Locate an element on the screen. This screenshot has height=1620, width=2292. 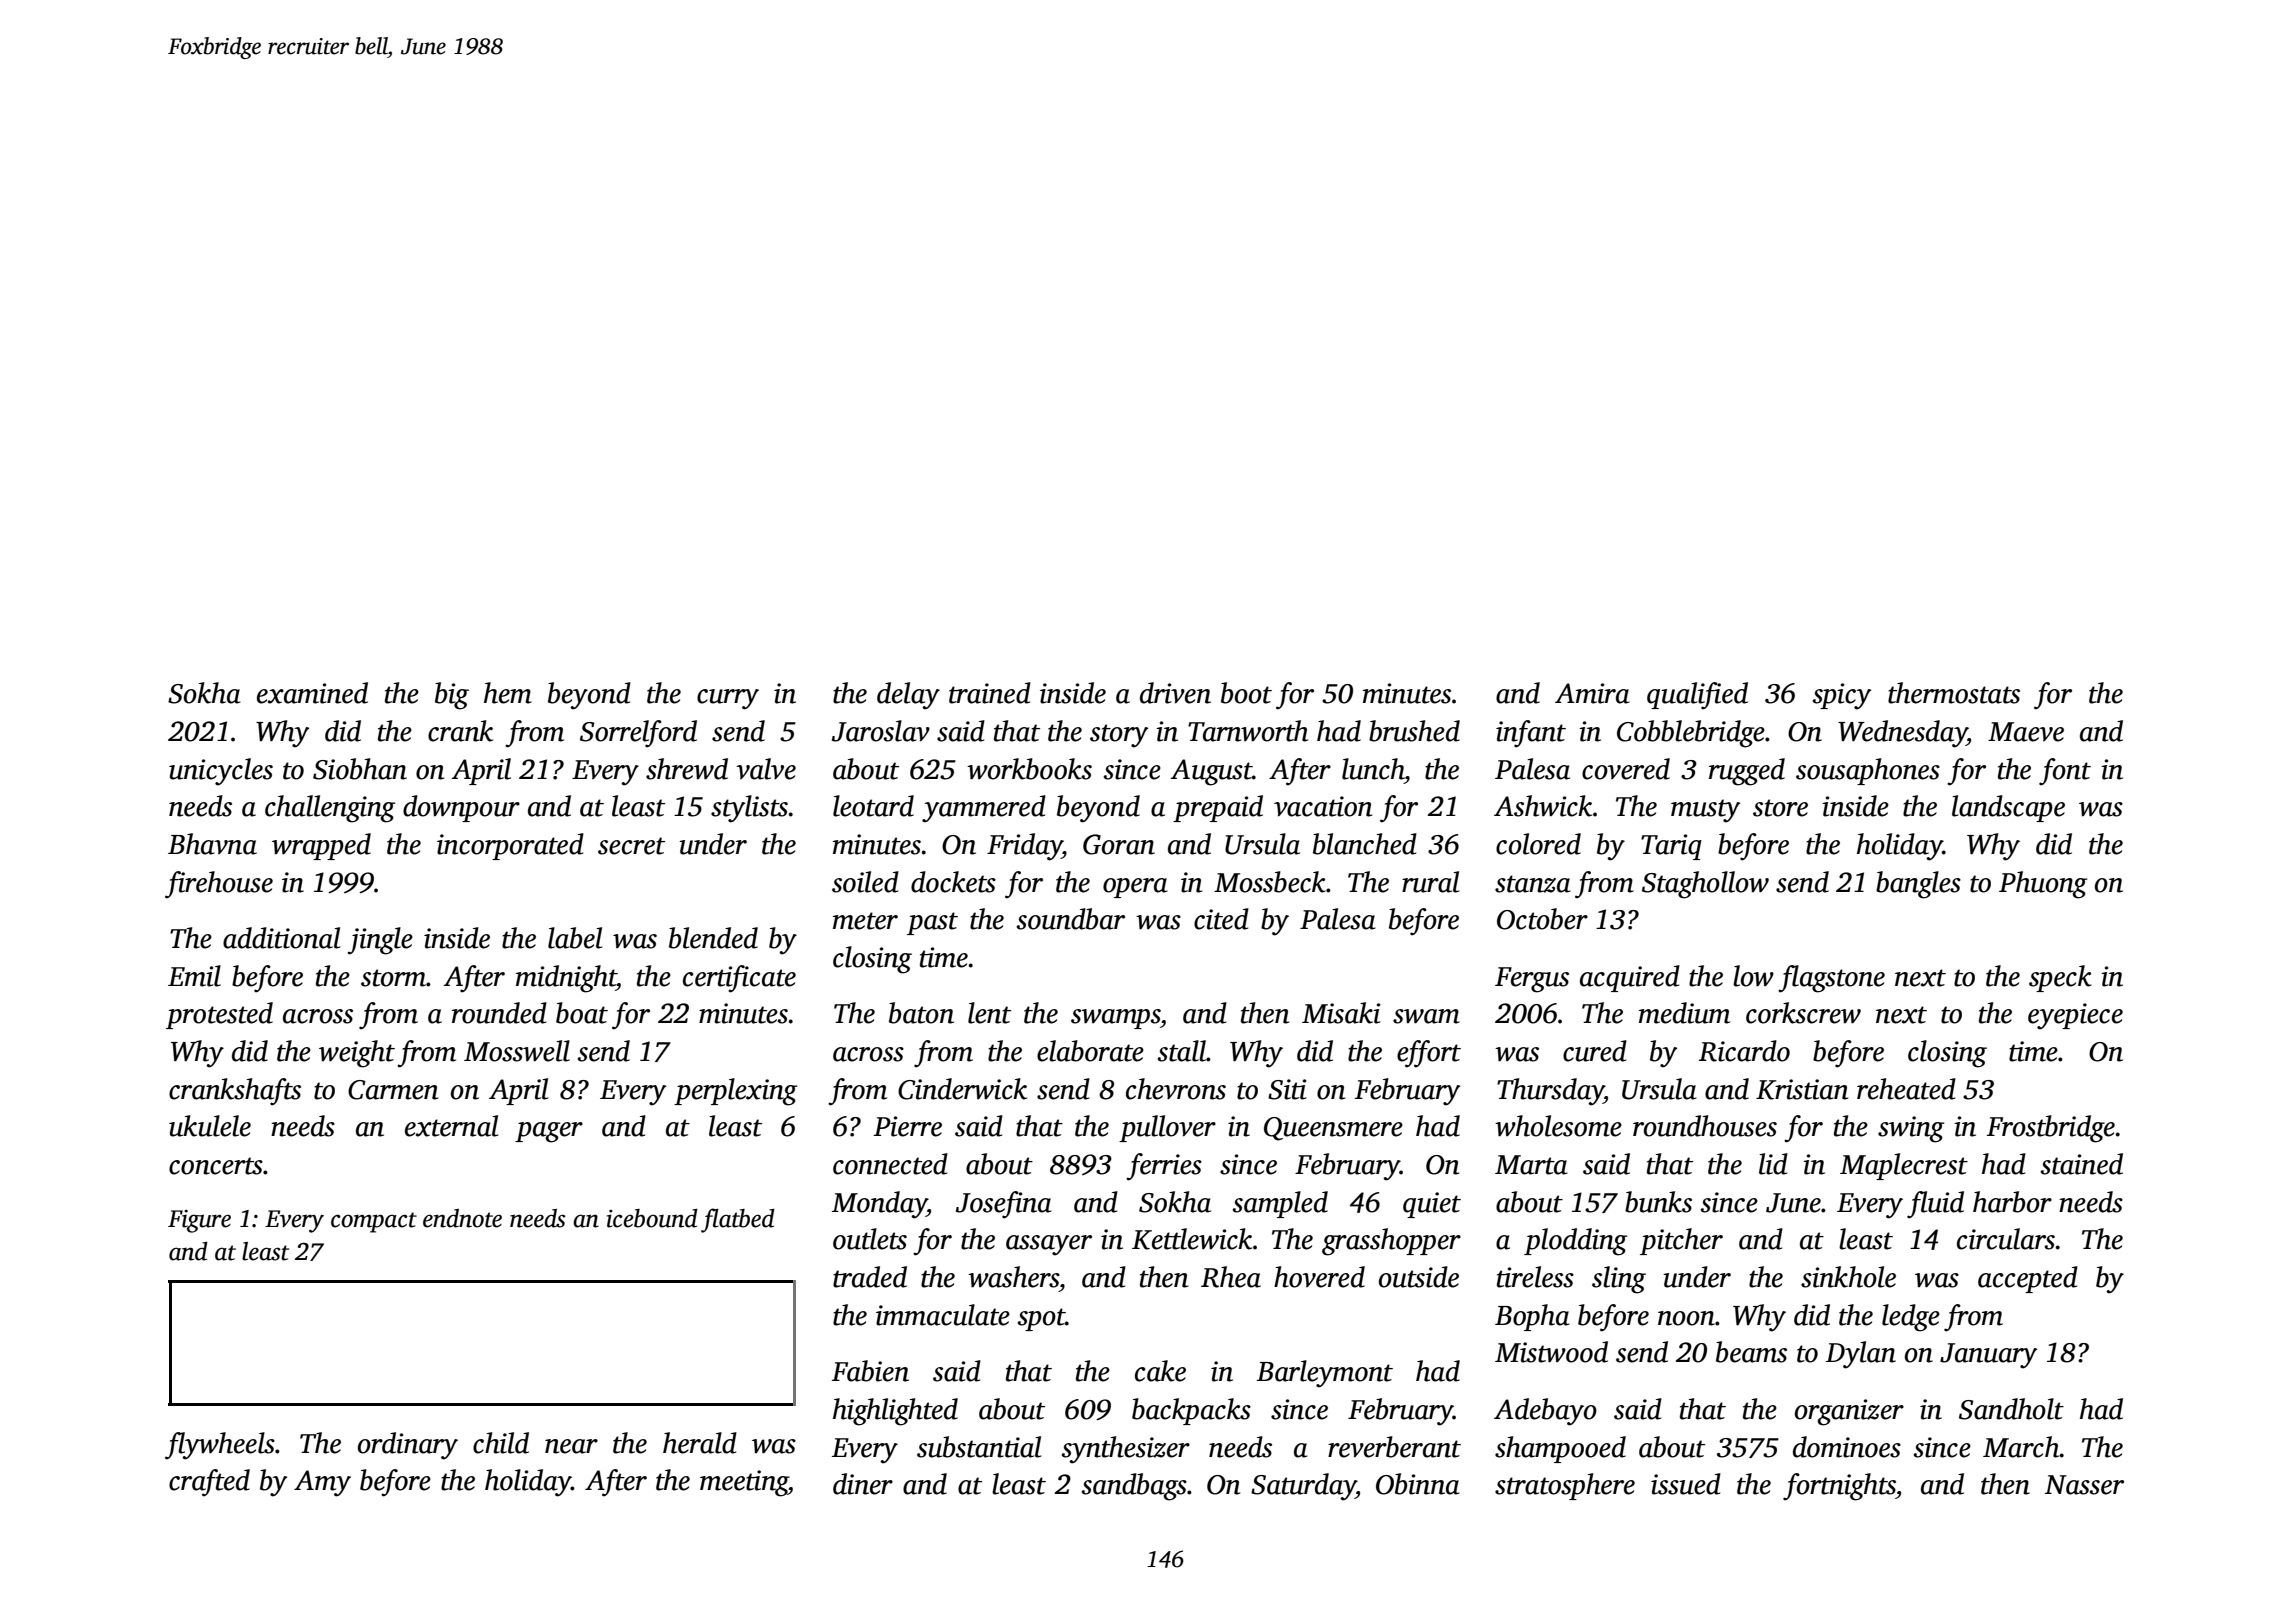
cake is located at coordinates (1160, 1371).
